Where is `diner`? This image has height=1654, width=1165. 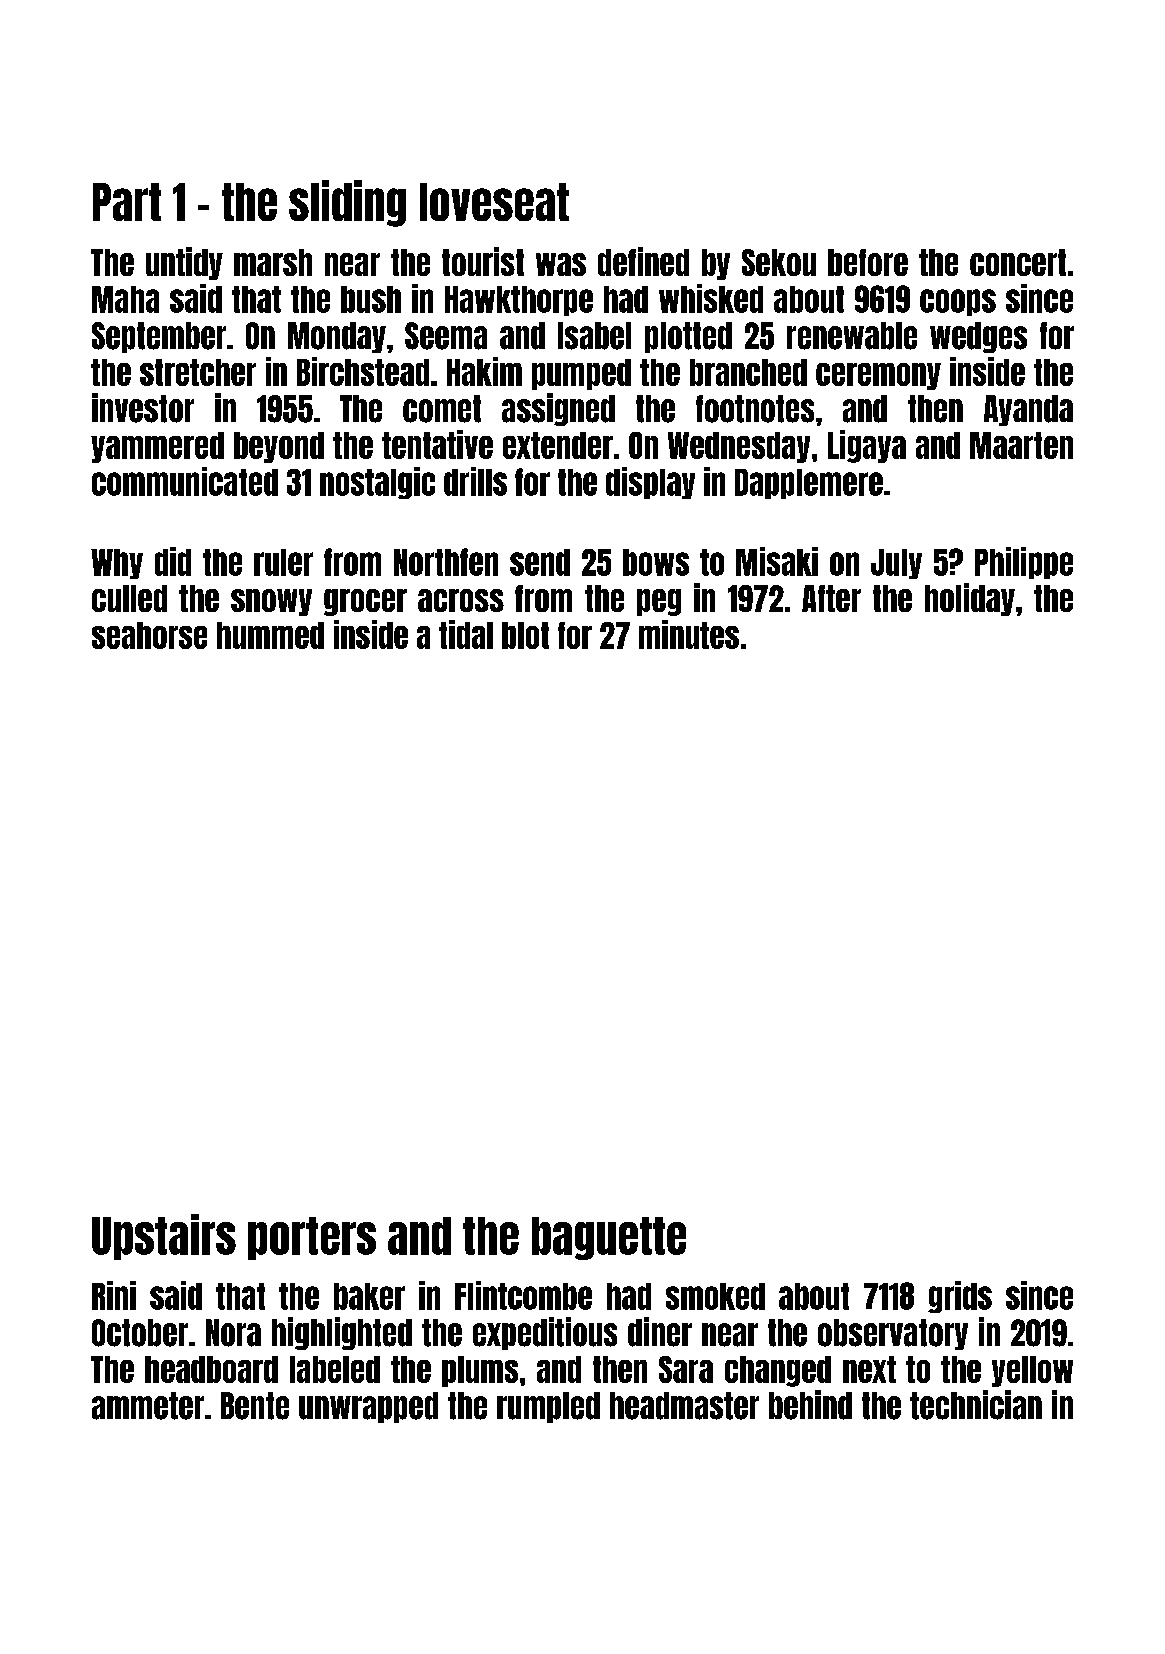 diner is located at coordinates (660, 1332).
